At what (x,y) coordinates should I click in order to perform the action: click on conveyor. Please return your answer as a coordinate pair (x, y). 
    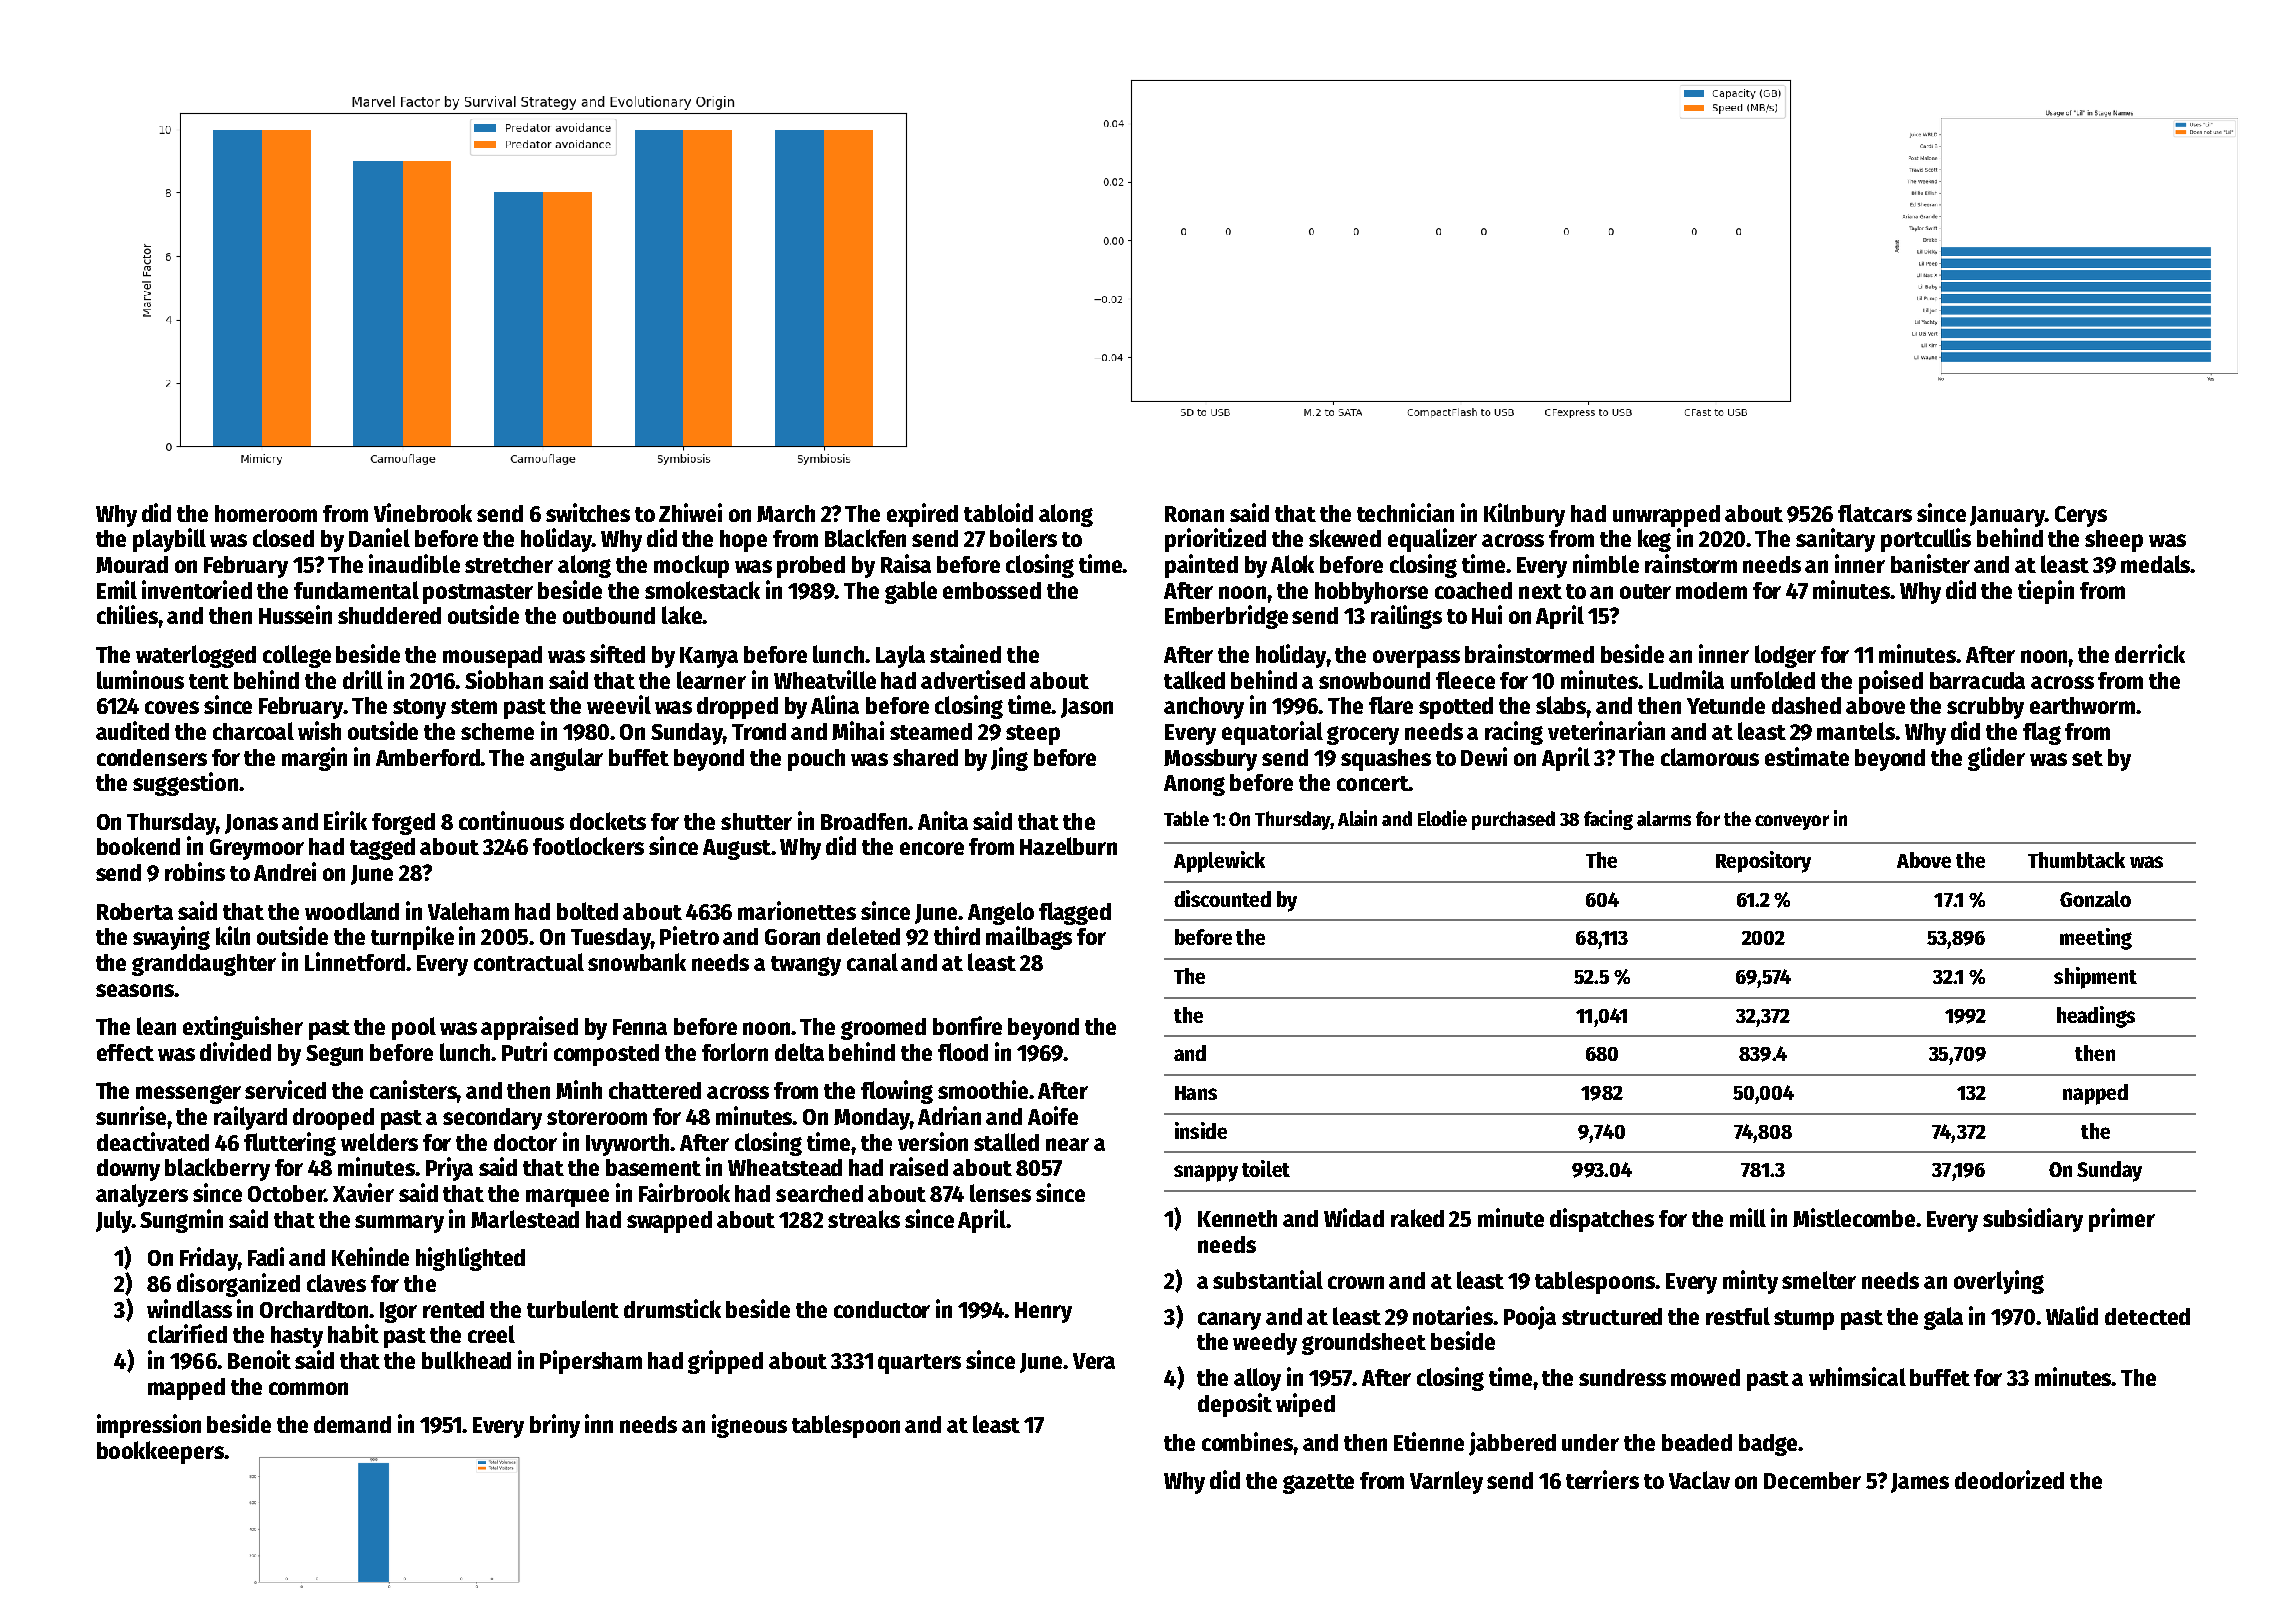
    Looking at the image, I should click on (1792, 822).
